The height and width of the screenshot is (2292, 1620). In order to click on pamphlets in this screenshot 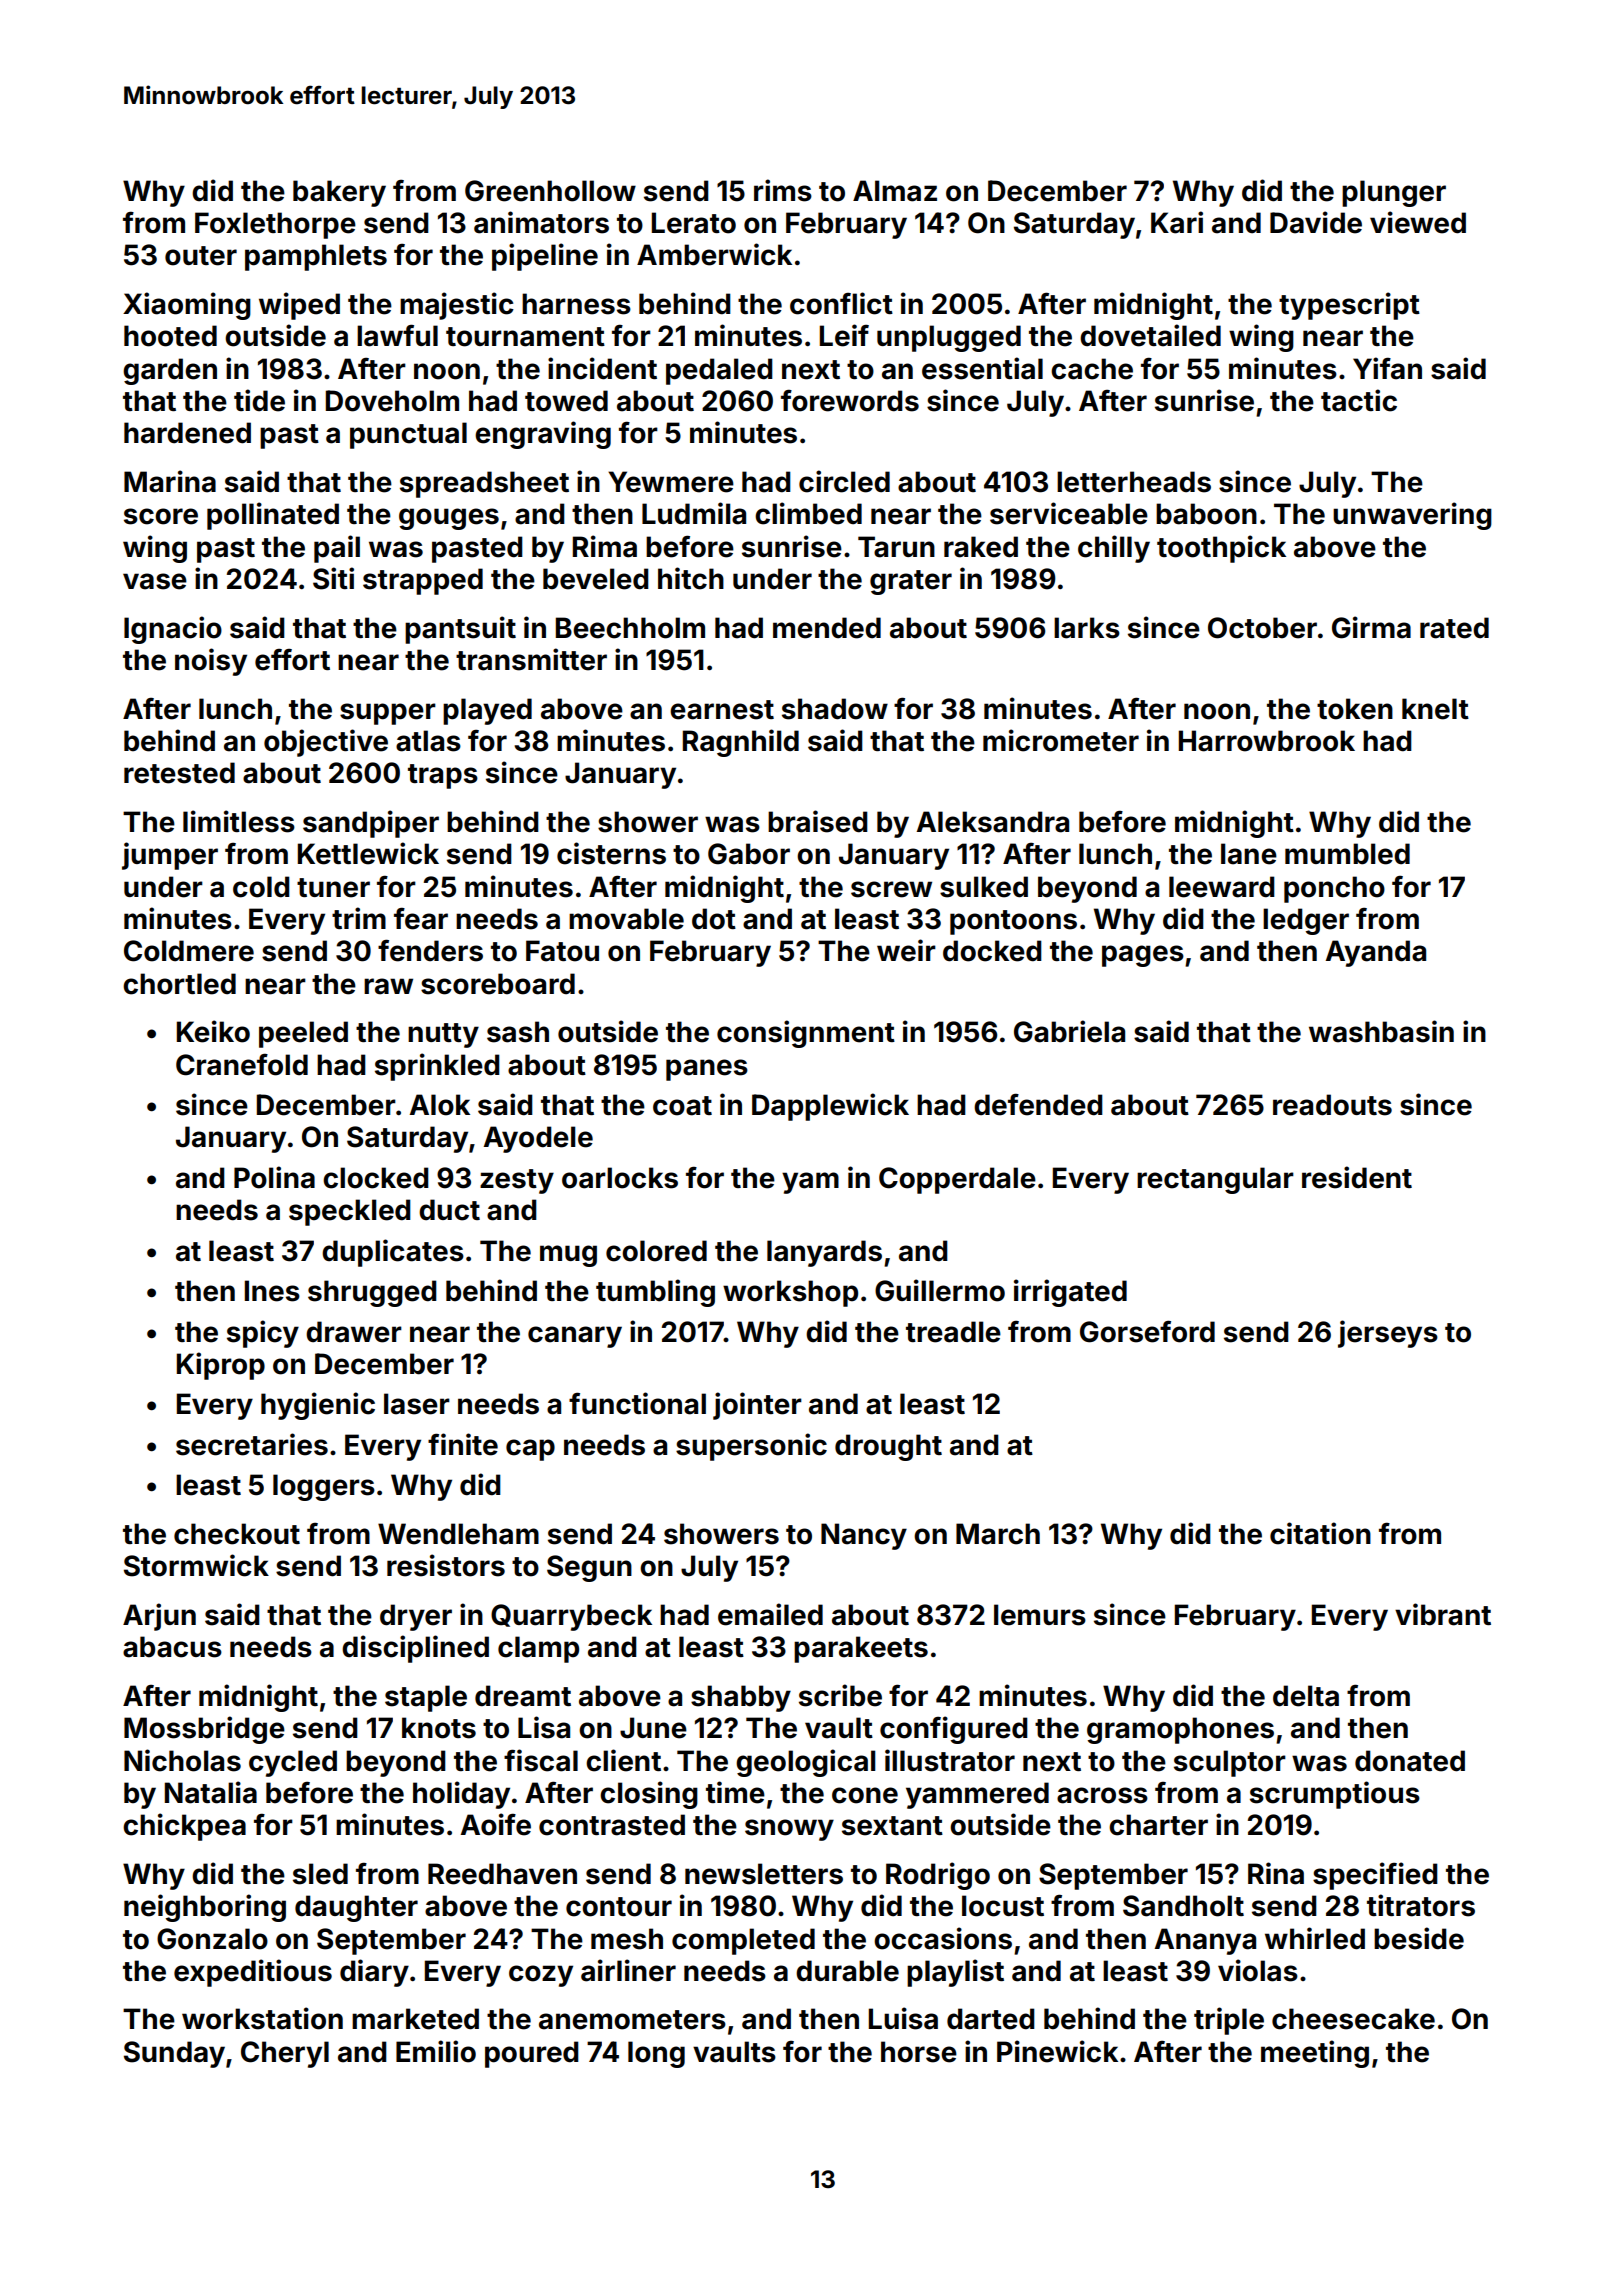, I will do `click(316, 257)`.
